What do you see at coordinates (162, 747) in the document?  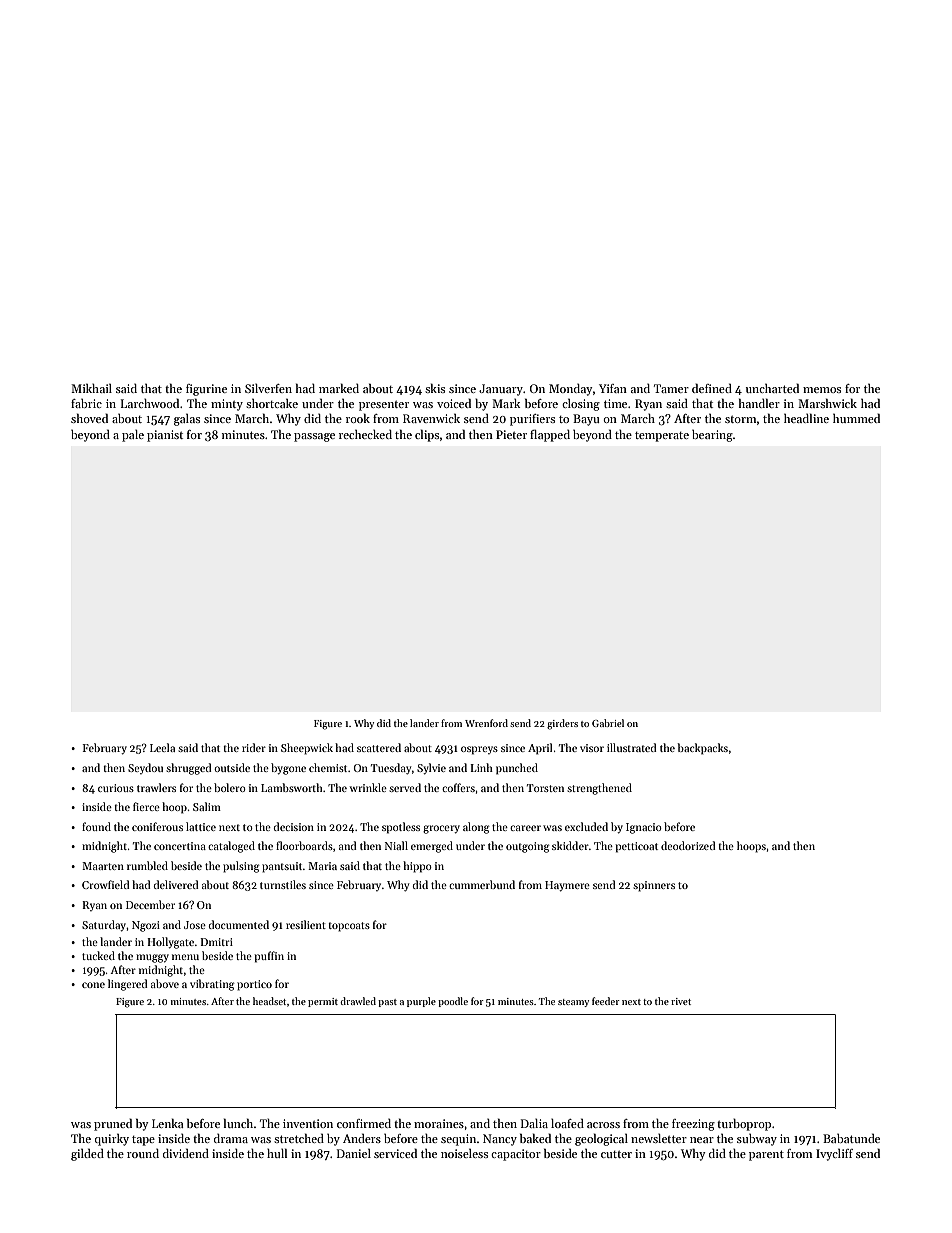 I see `Leela` at bounding box center [162, 747].
